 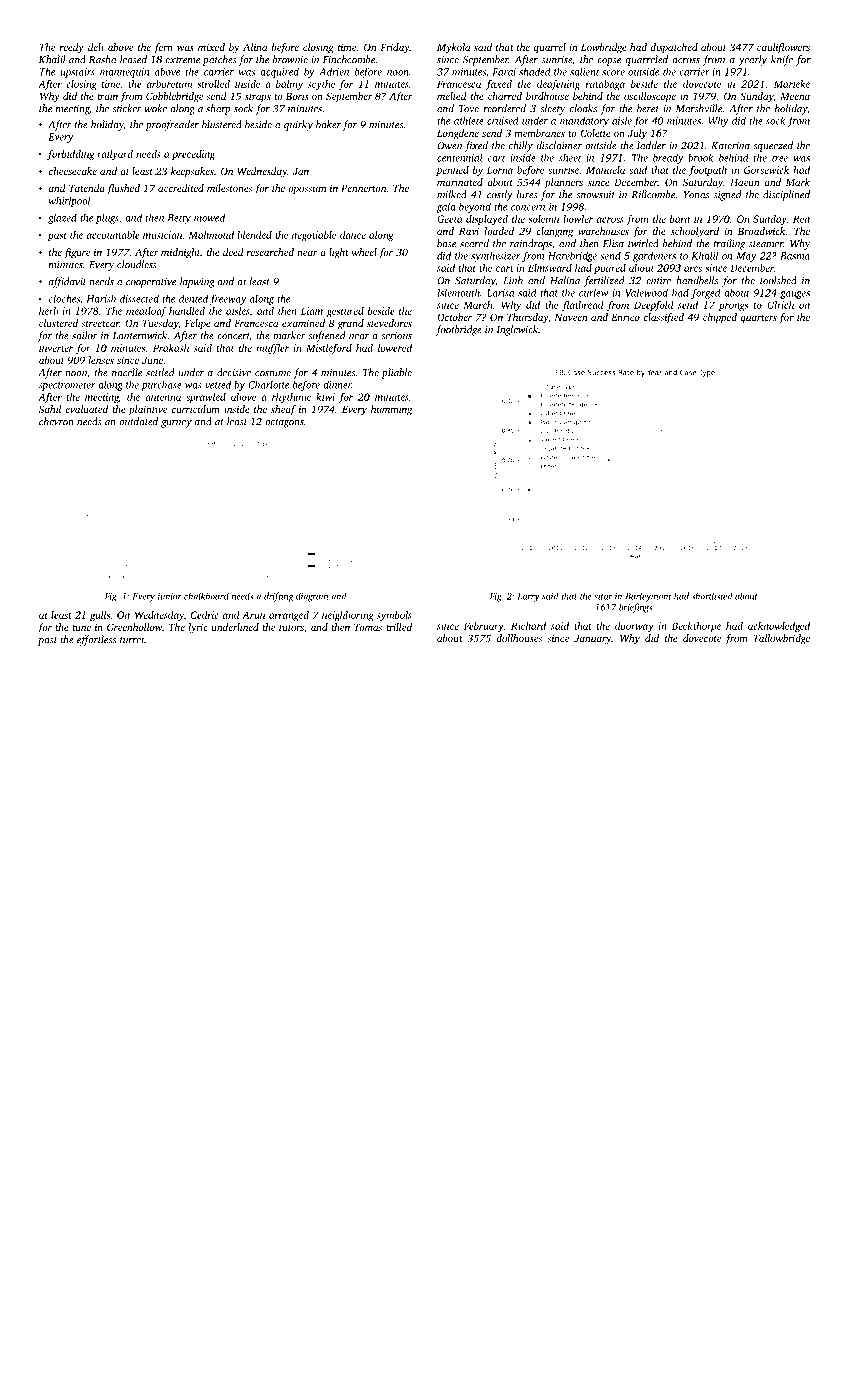 What do you see at coordinates (680, 219) in the screenshot?
I see `barn` at bounding box center [680, 219].
